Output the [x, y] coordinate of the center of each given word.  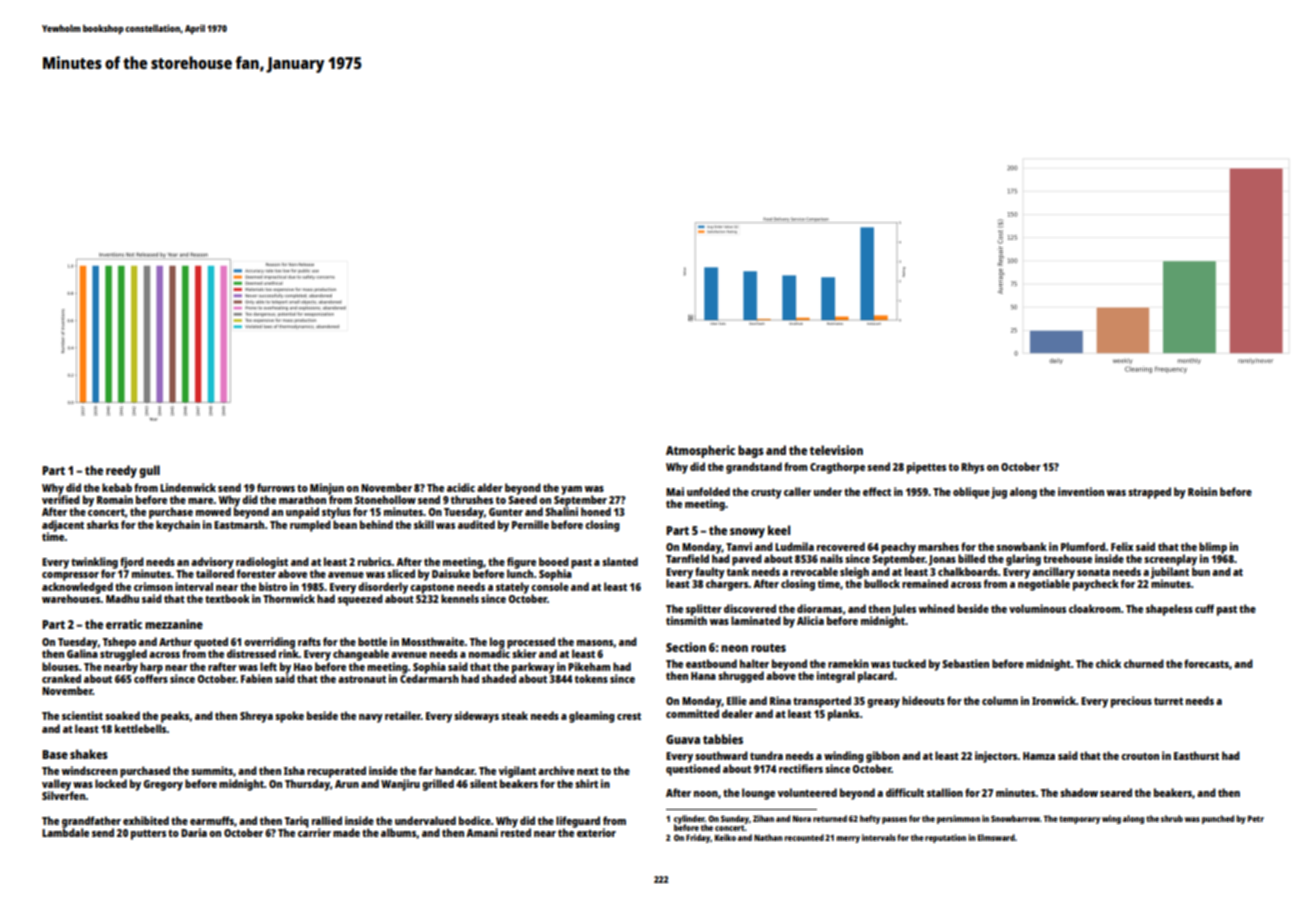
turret [1168, 701]
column [1000, 700]
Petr [1256, 818]
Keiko [725, 837]
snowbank [1021, 546]
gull [149, 471]
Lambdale [65, 832]
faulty [710, 573]
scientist [82, 715]
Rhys [972, 468]
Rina [780, 700]
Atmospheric [700, 451]
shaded [499, 678]
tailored [215, 573]
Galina [82, 653]
